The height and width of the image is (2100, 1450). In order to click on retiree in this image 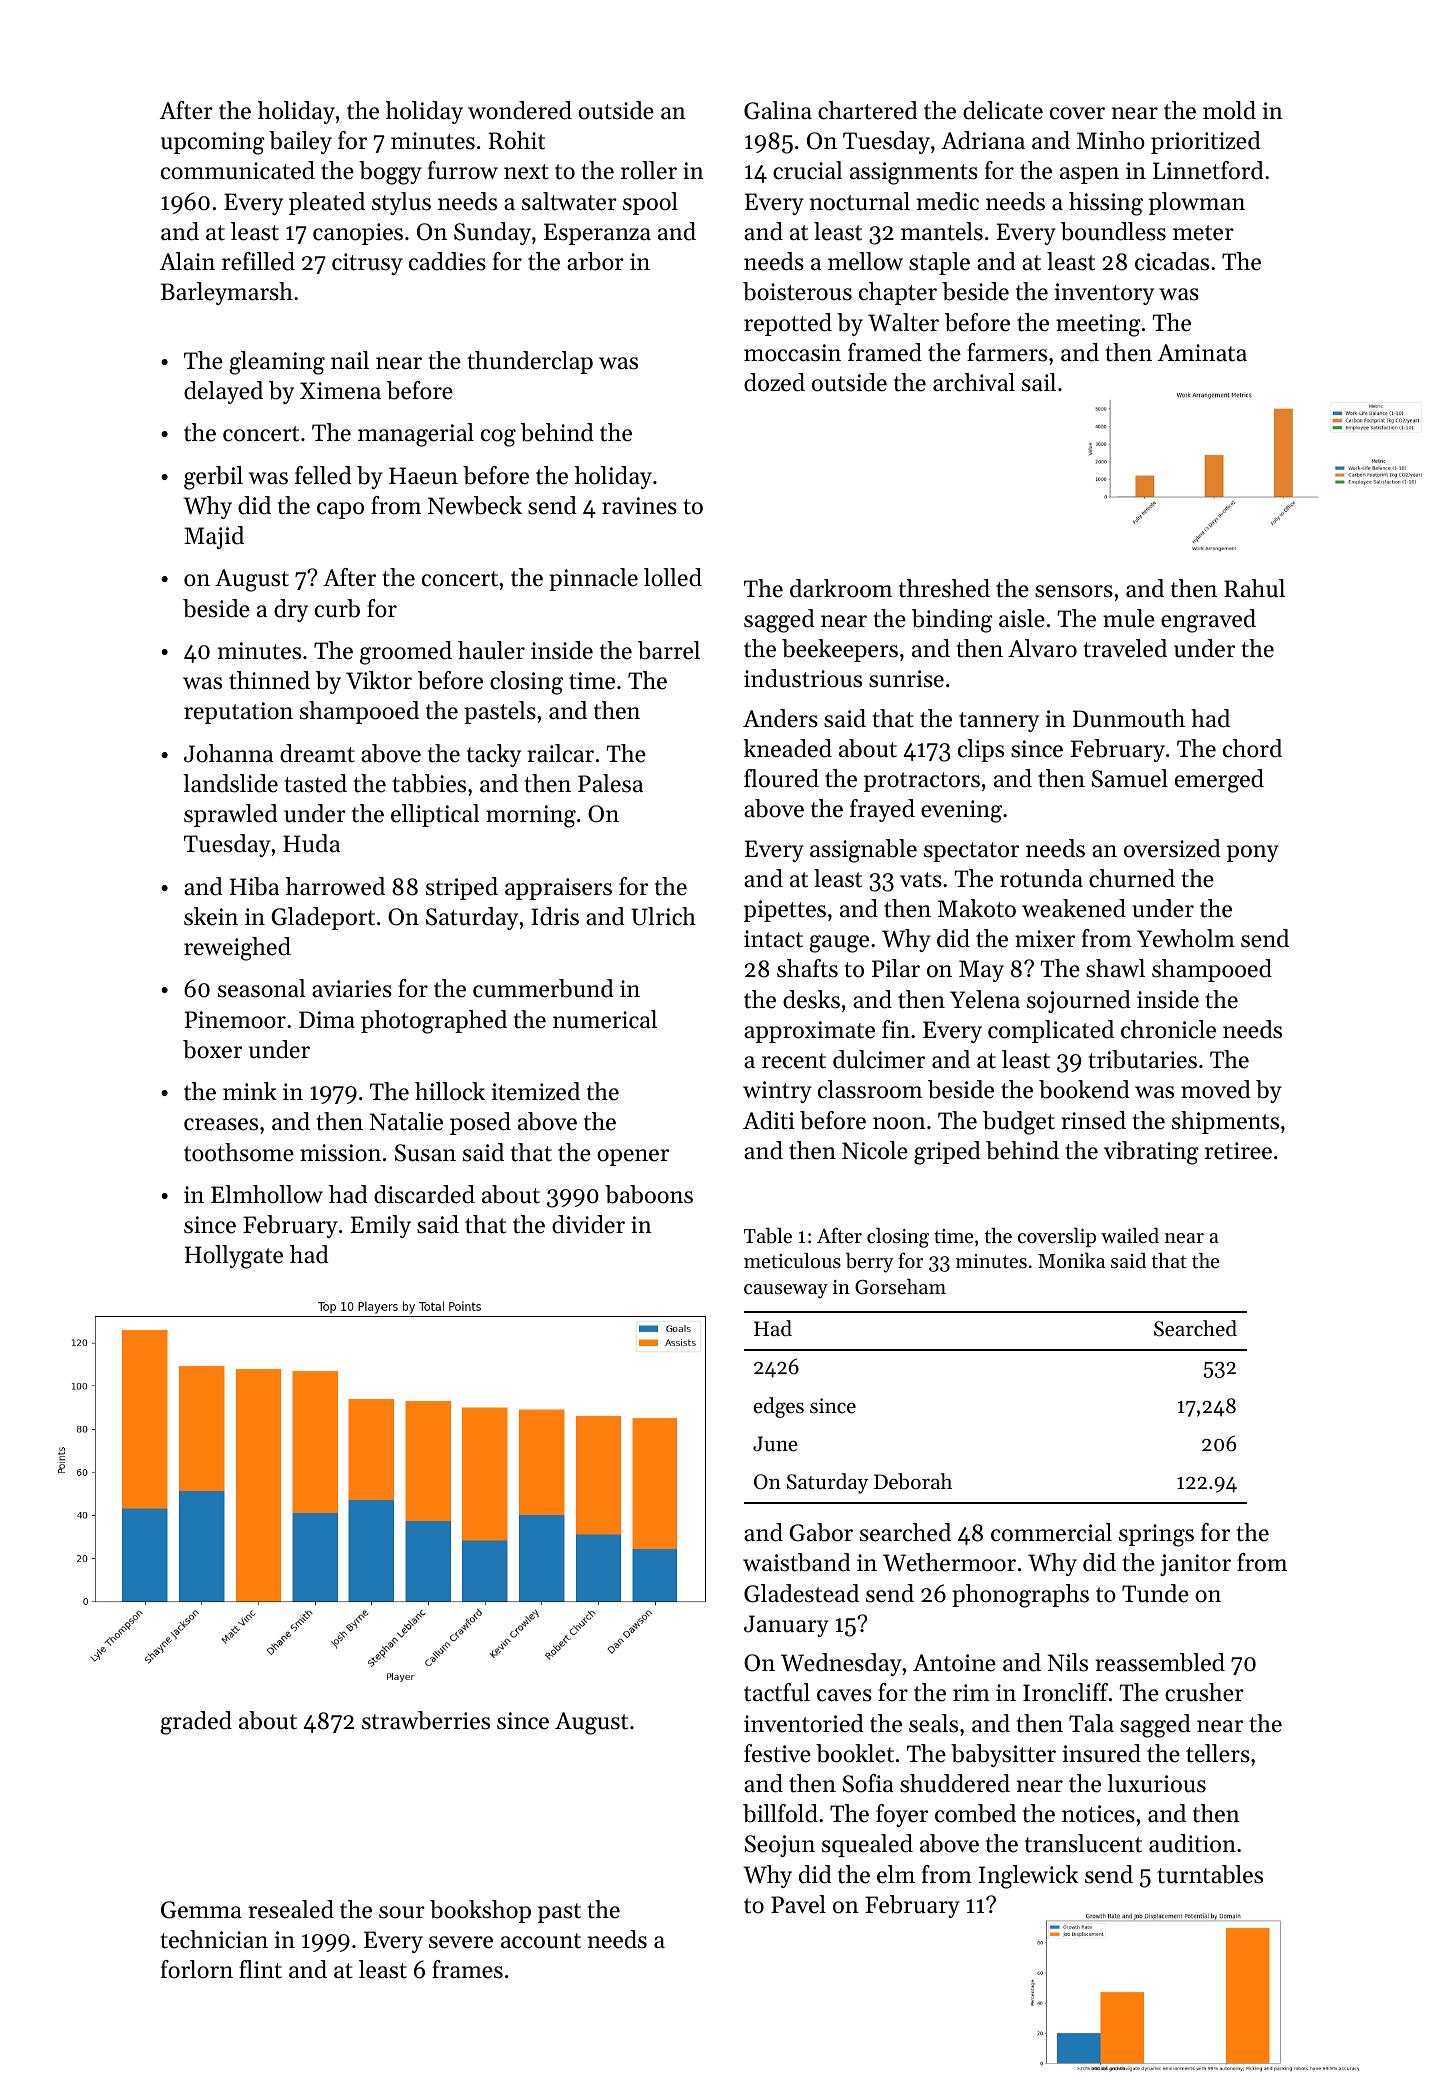, I will do `click(1238, 1151)`.
